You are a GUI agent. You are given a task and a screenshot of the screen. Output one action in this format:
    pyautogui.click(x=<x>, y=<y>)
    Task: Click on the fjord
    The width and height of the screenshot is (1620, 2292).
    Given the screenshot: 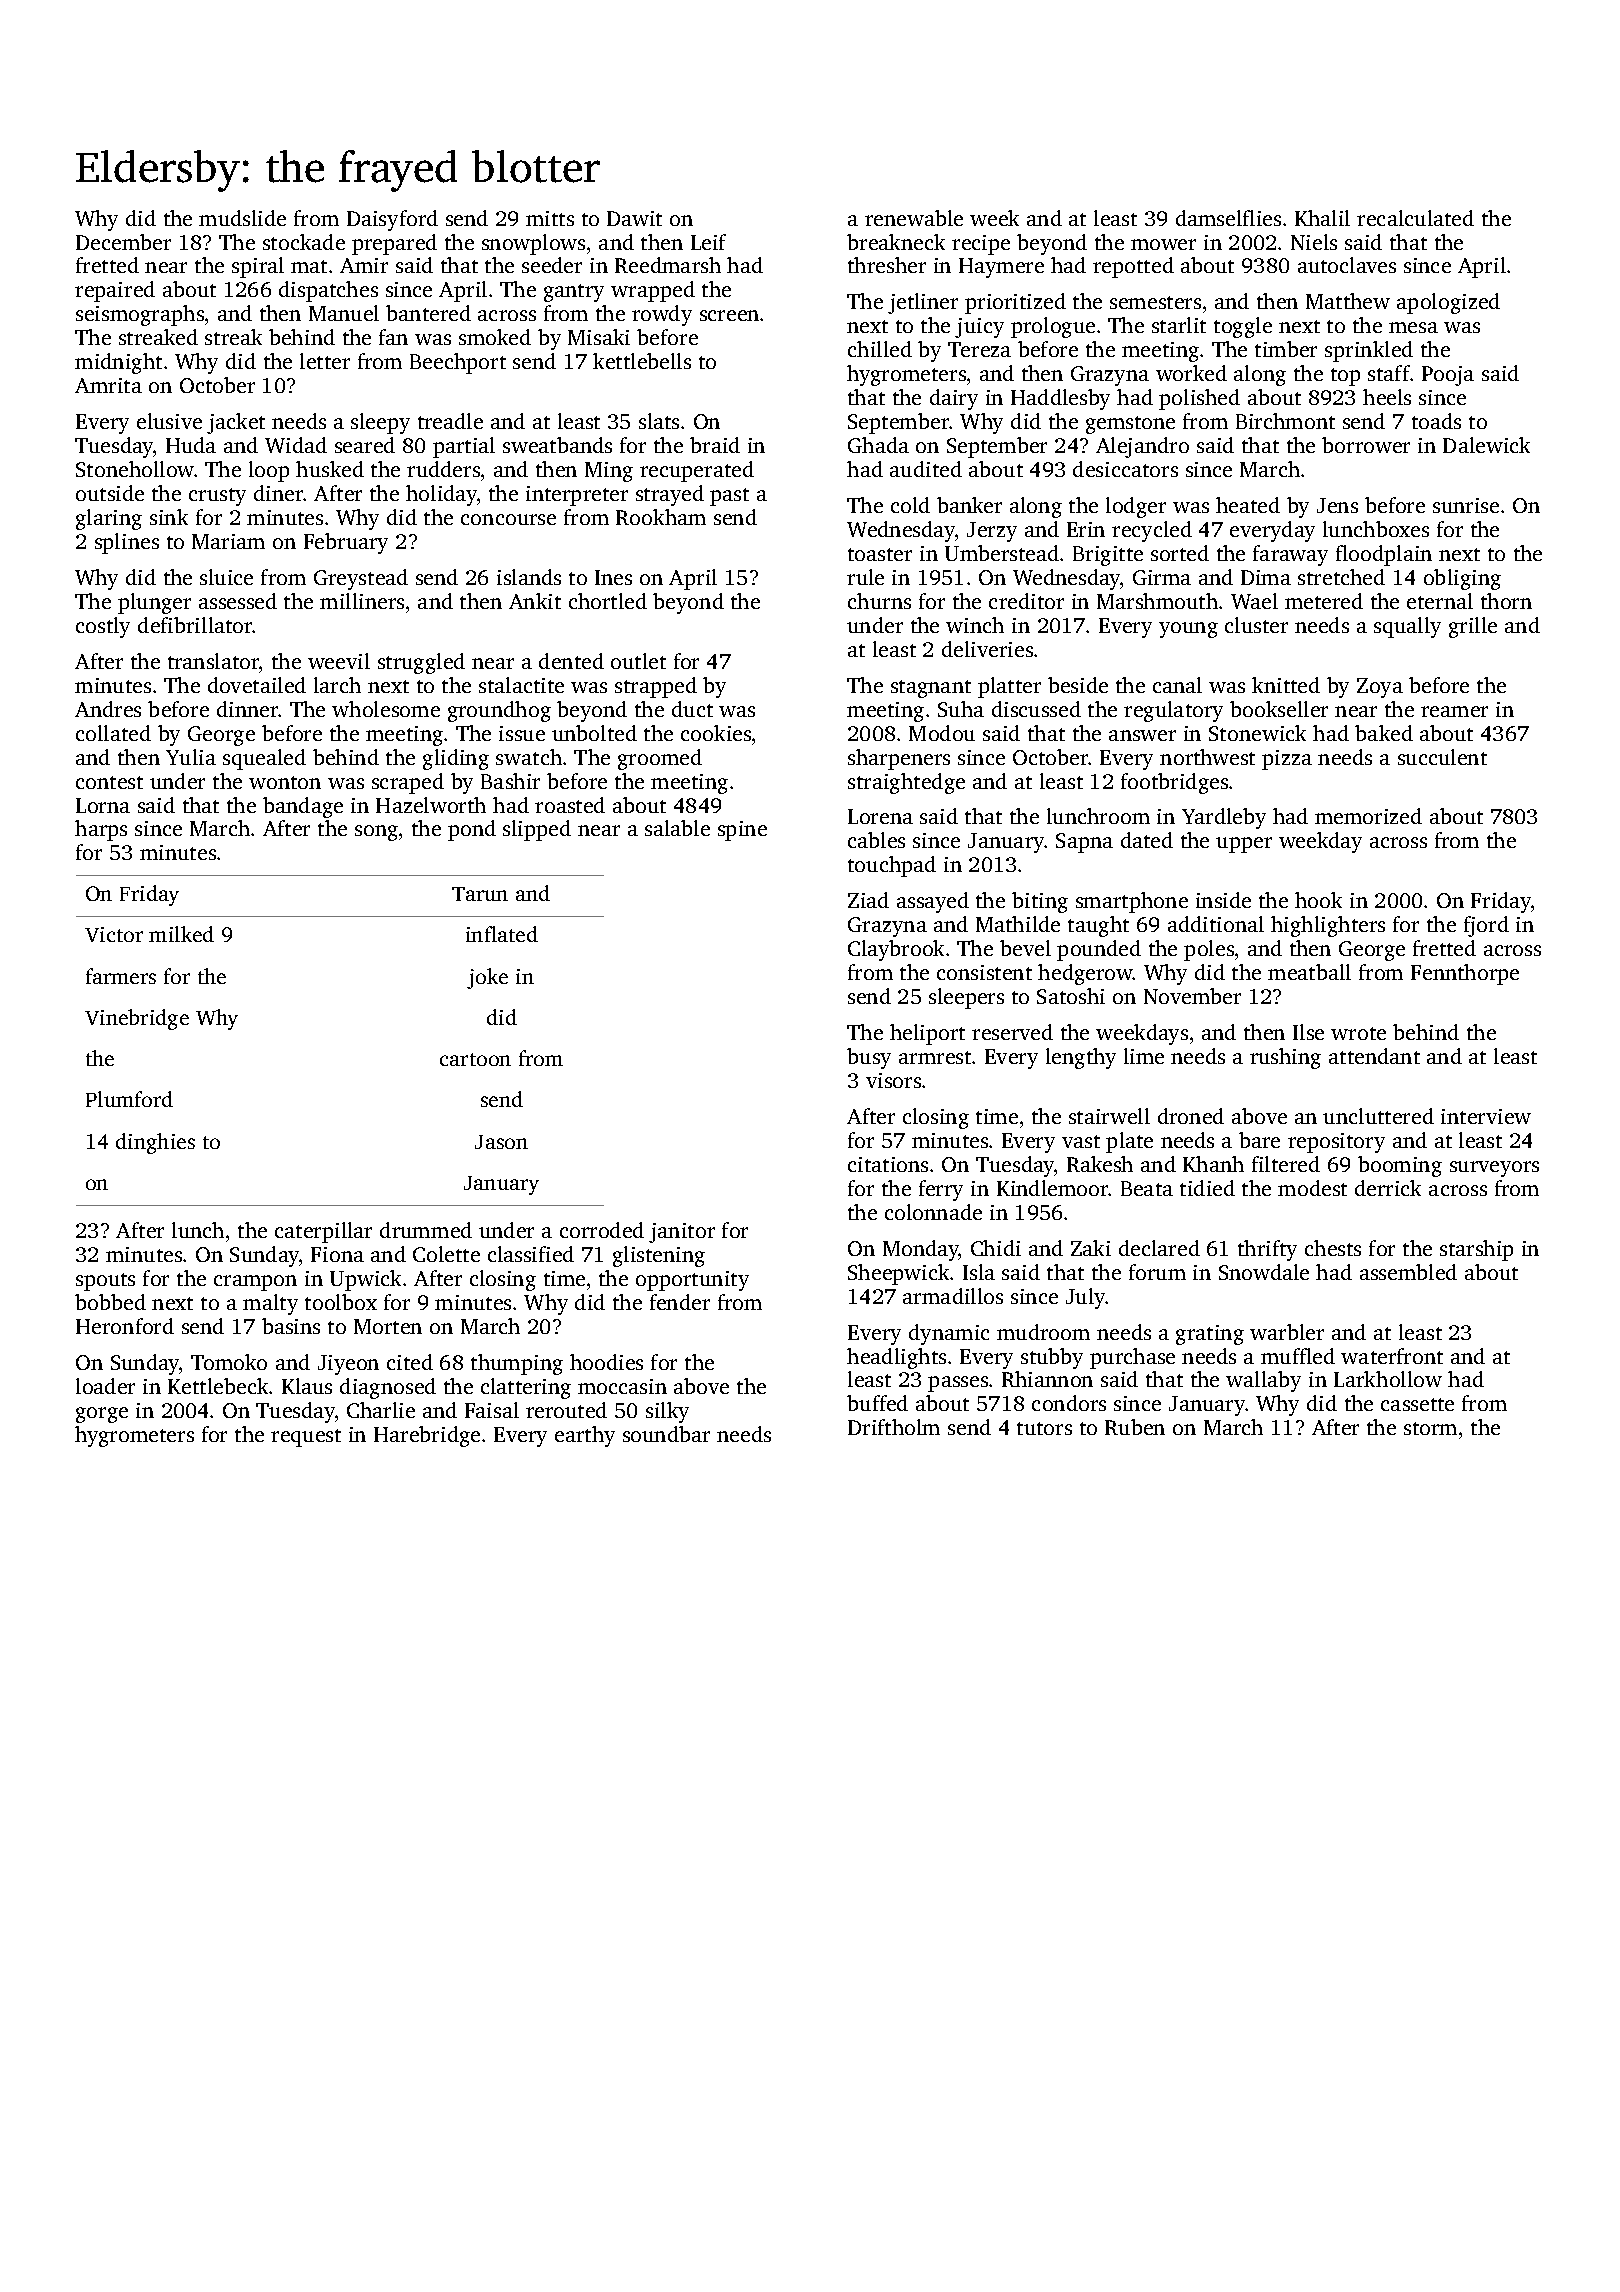 What is the action you would take?
    pyautogui.click(x=1486, y=926)
